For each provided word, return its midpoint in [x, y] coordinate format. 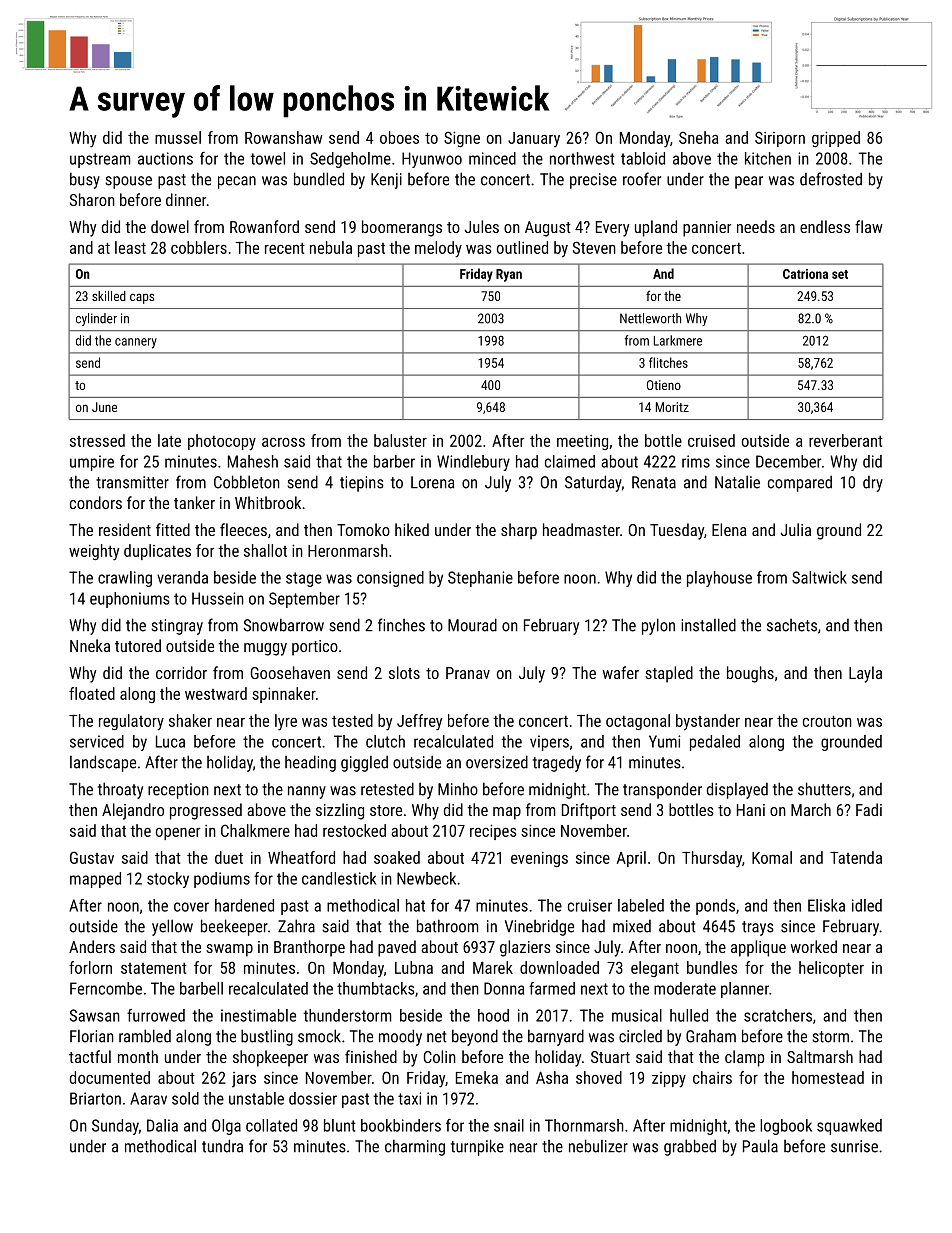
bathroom [448, 926]
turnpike [477, 1147]
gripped [836, 139]
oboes [399, 137]
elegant [655, 969]
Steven [594, 247]
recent [285, 248]
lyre [286, 722]
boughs [750, 674]
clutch [385, 741]
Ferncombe [106, 988]
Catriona [805, 274]
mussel [178, 137]
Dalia [162, 1125]
